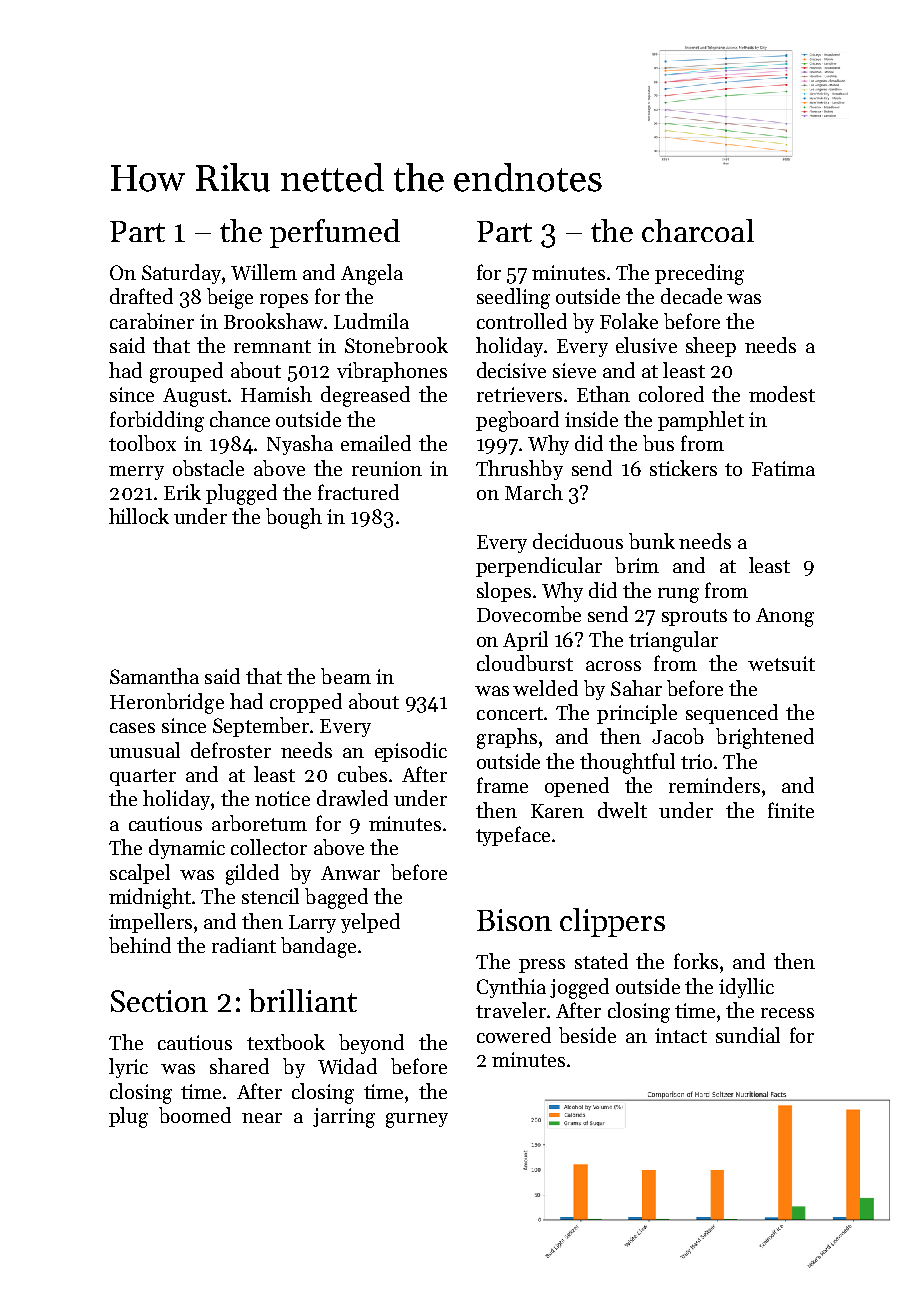 This page has width=924, height=1311. What do you see at coordinates (159, 1001) in the page?
I see `Section` at bounding box center [159, 1001].
